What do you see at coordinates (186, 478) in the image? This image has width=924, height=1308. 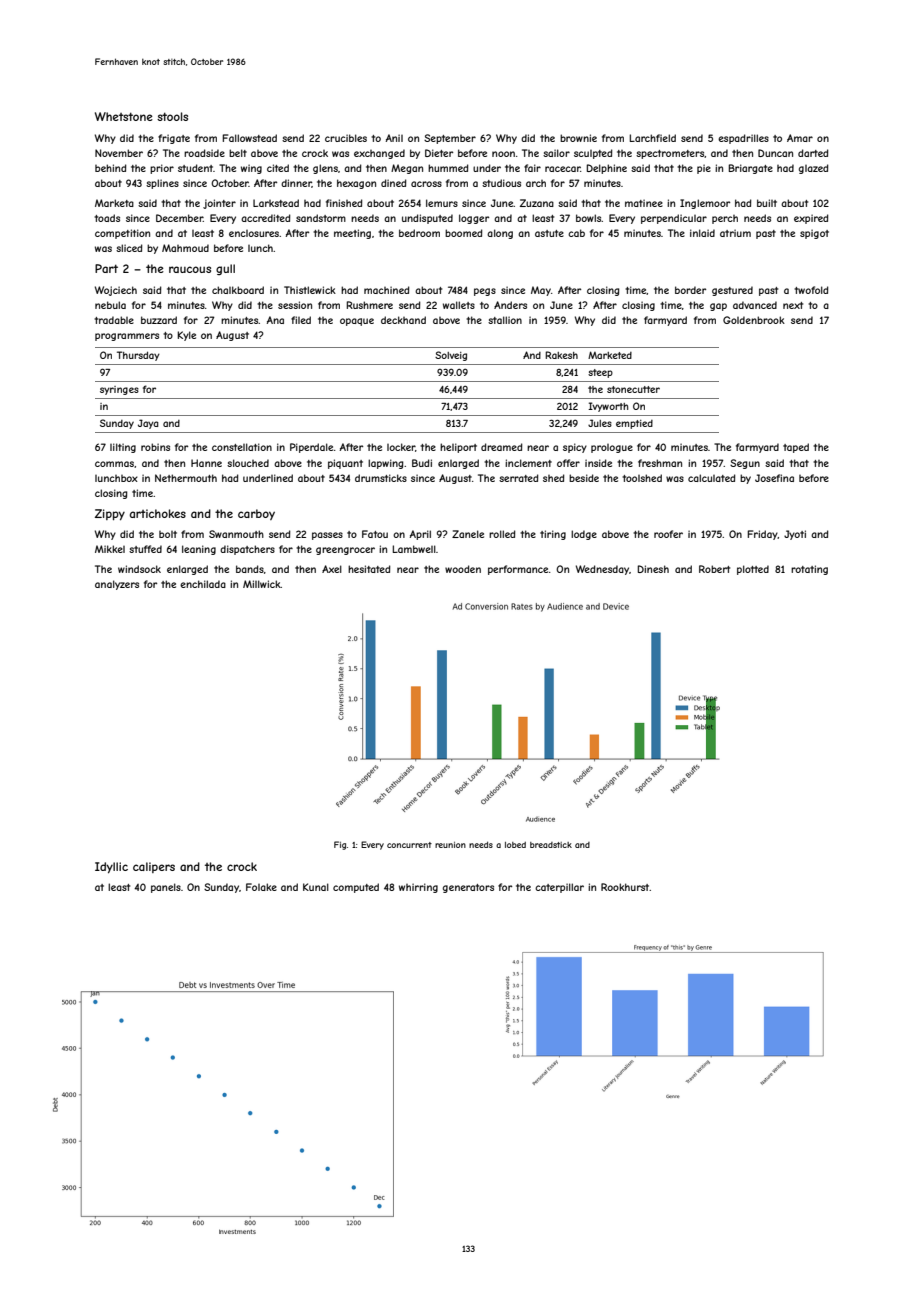 I see `Nethermouth` at bounding box center [186, 478].
